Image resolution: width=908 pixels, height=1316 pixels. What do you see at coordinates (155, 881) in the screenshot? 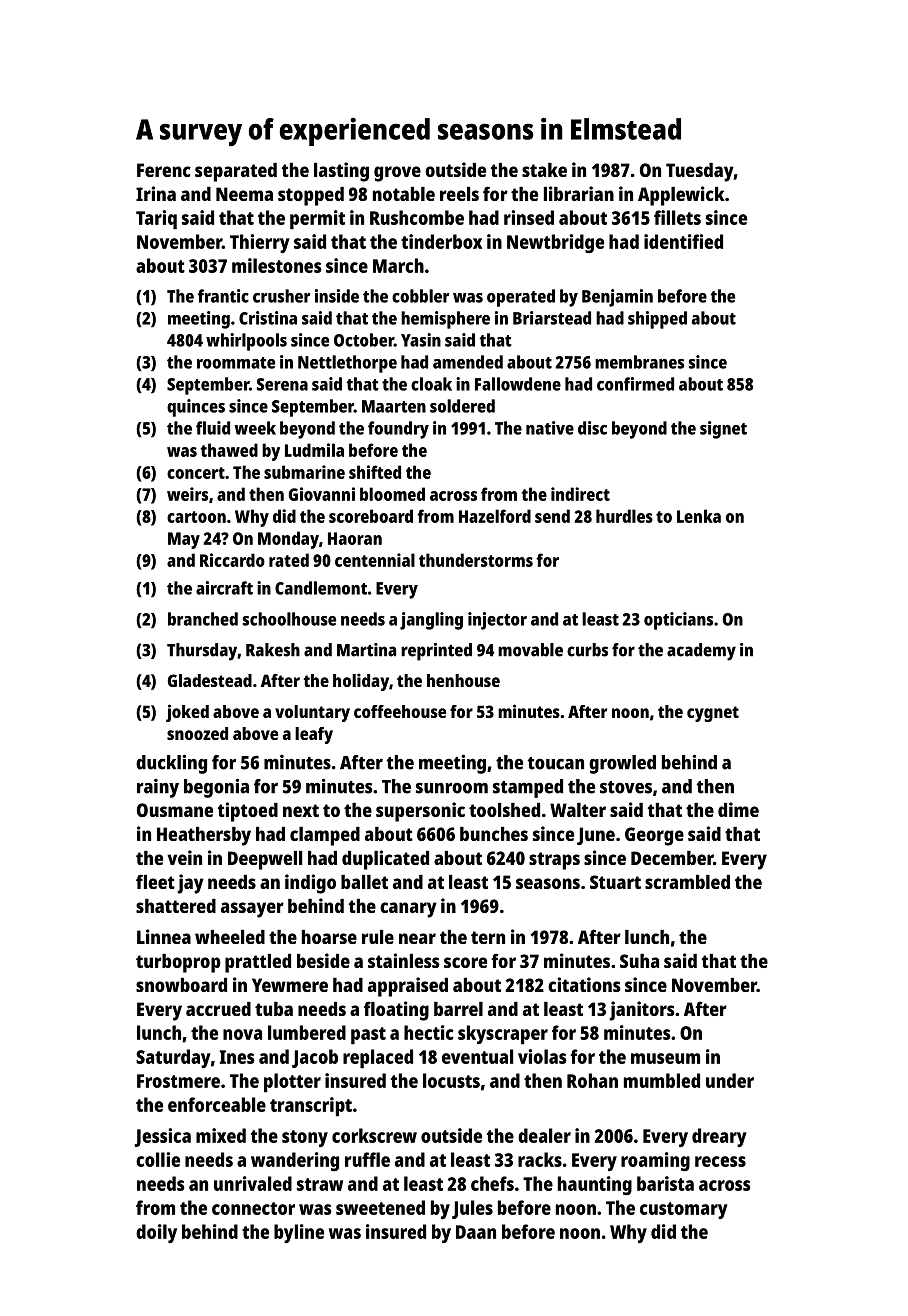
I see `fleet` at bounding box center [155, 881].
